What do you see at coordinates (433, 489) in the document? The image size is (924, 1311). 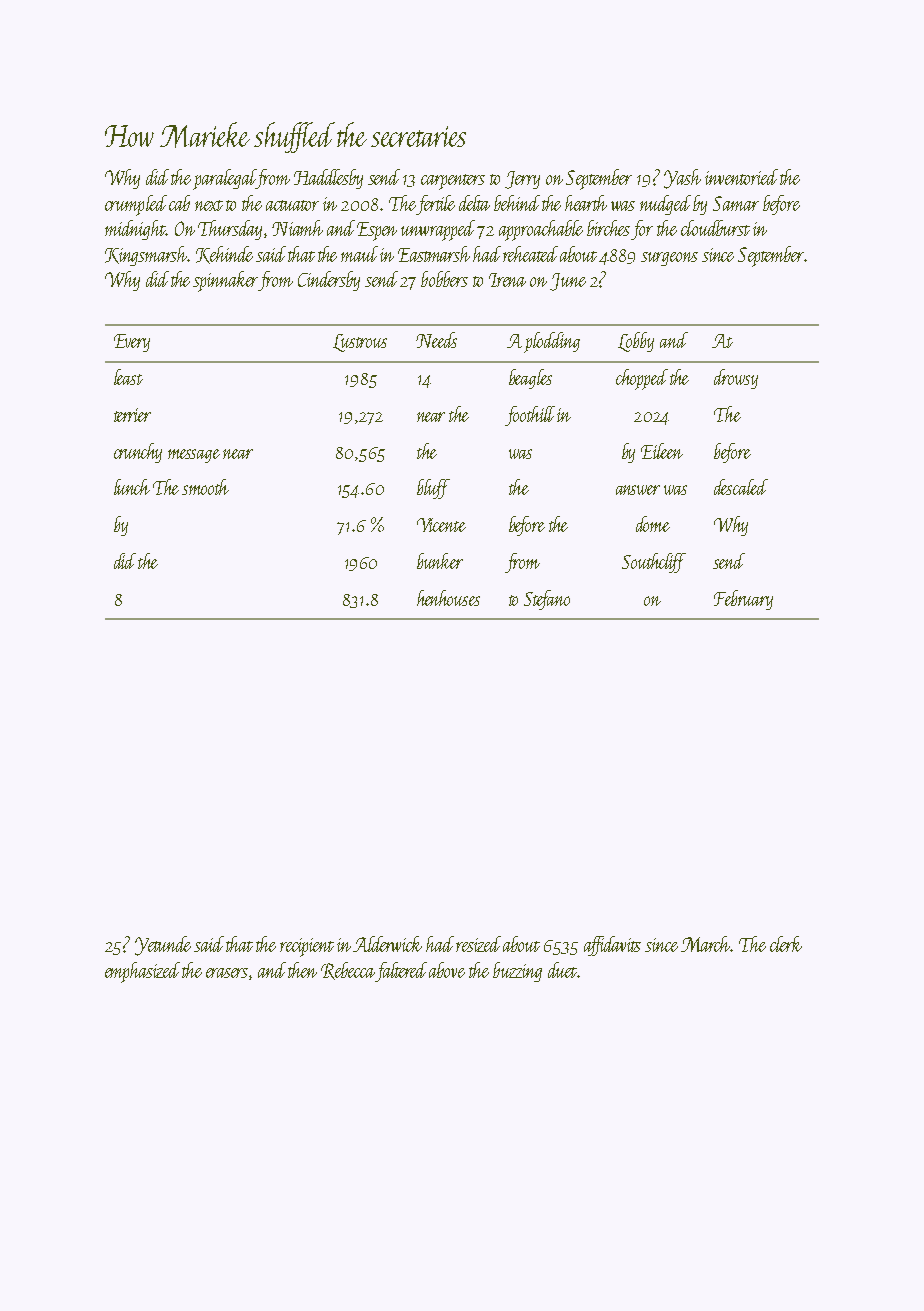 I see `bluff` at bounding box center [433, 489].
